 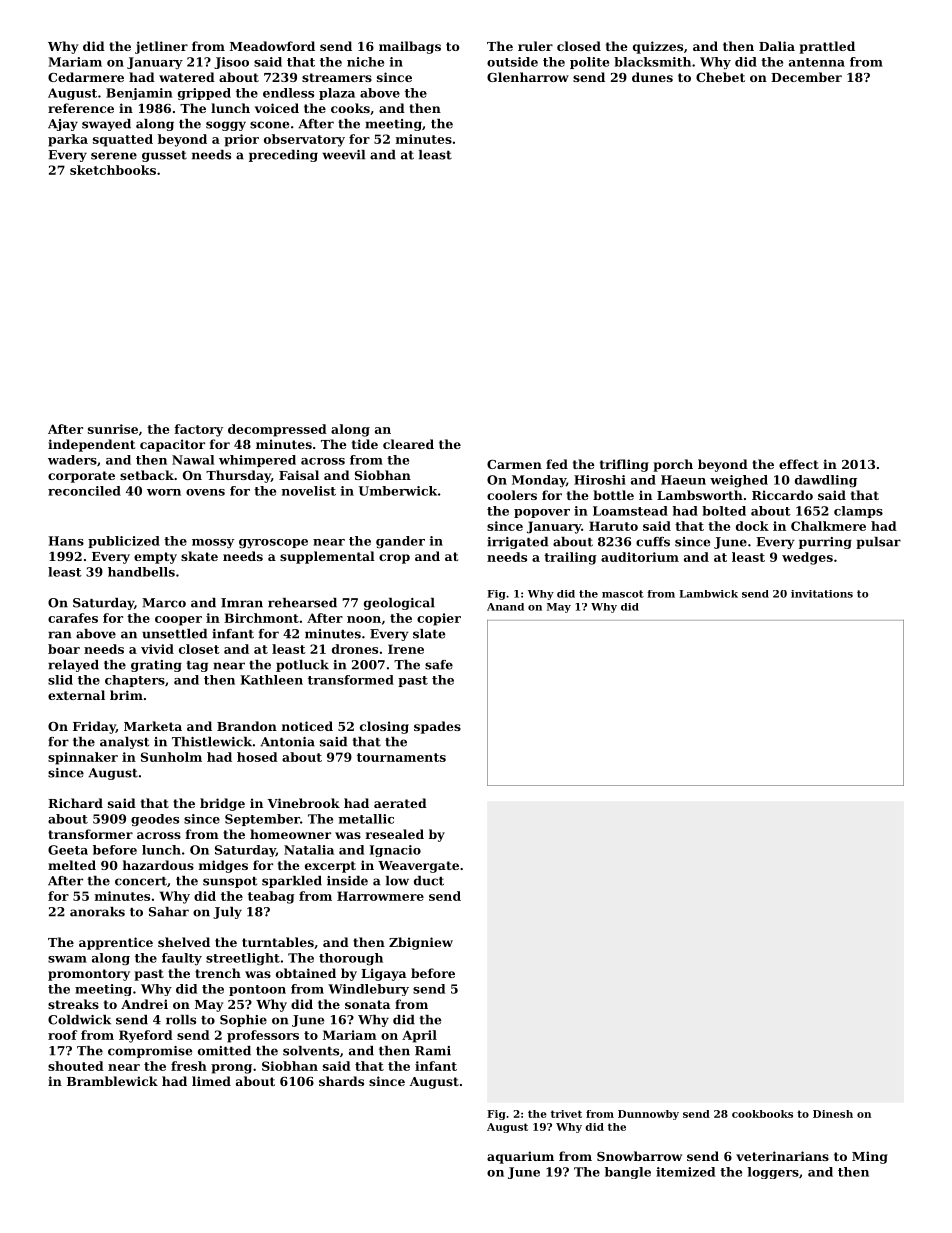 What do you see at coordinates (520, 1157) in the document?
I see `aquarium` at bounding box center [520, 1157].
